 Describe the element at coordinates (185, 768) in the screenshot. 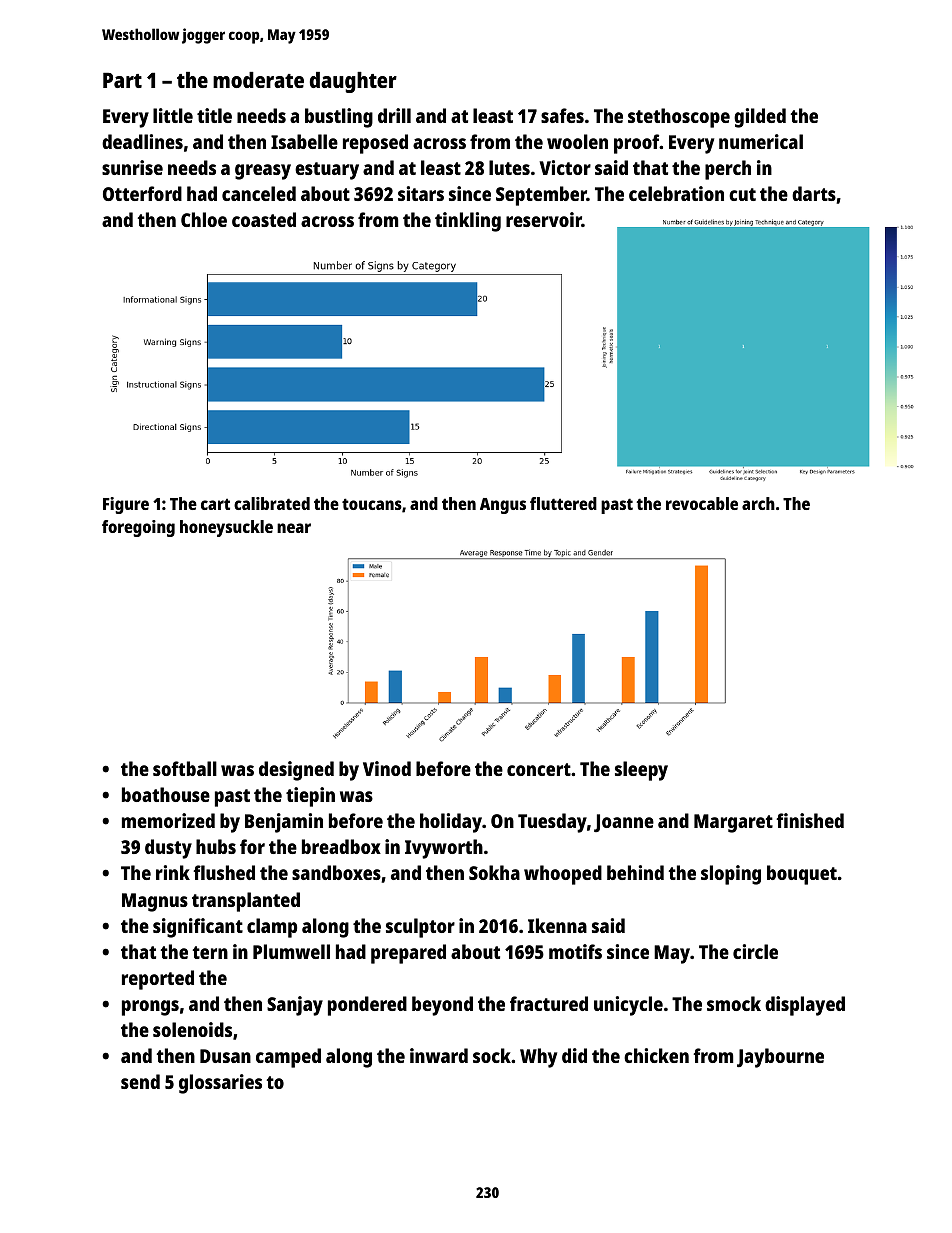

I see `softball` at that location.
